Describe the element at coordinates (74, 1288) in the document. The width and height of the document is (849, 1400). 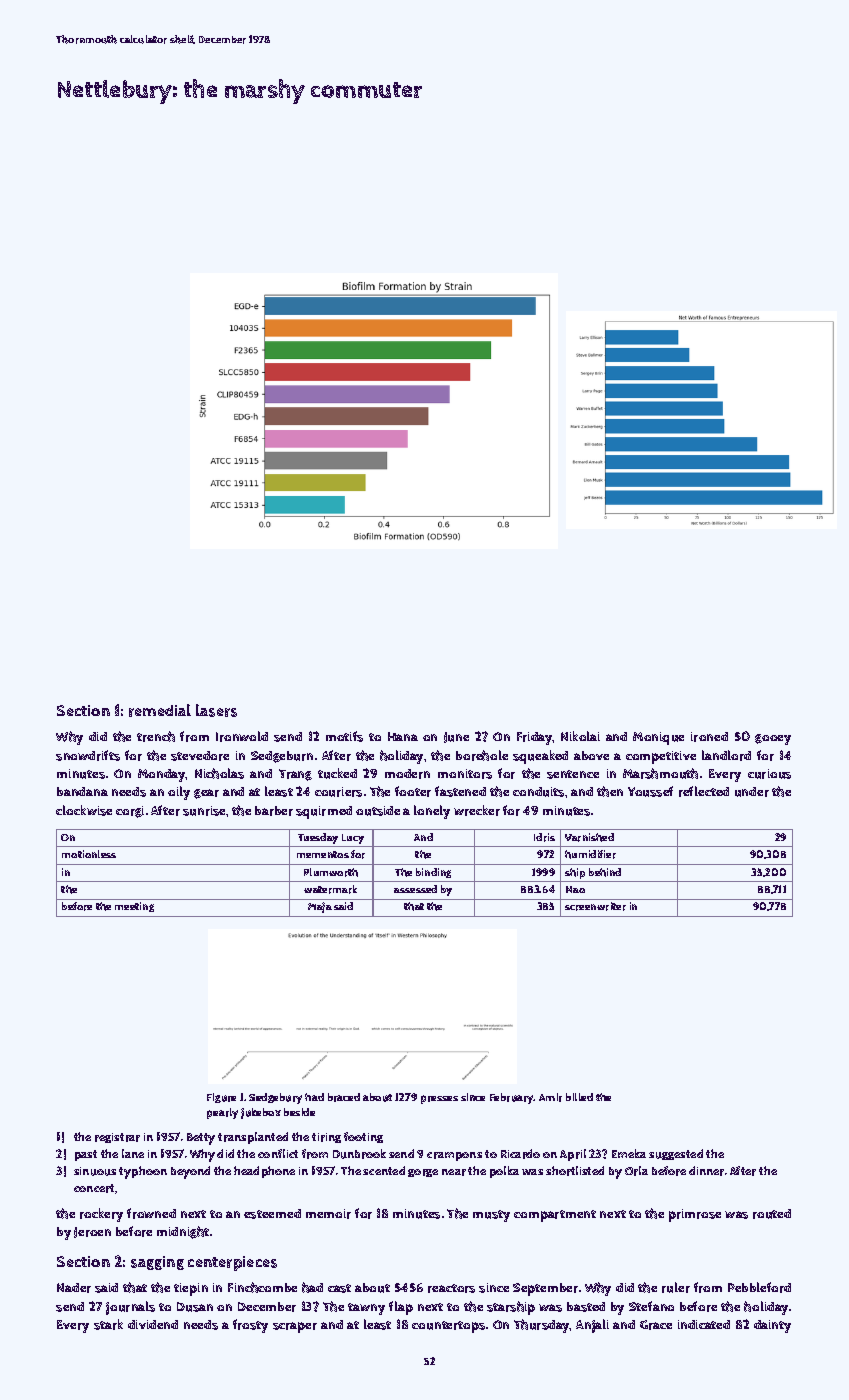
I see `Nader` at that location.
